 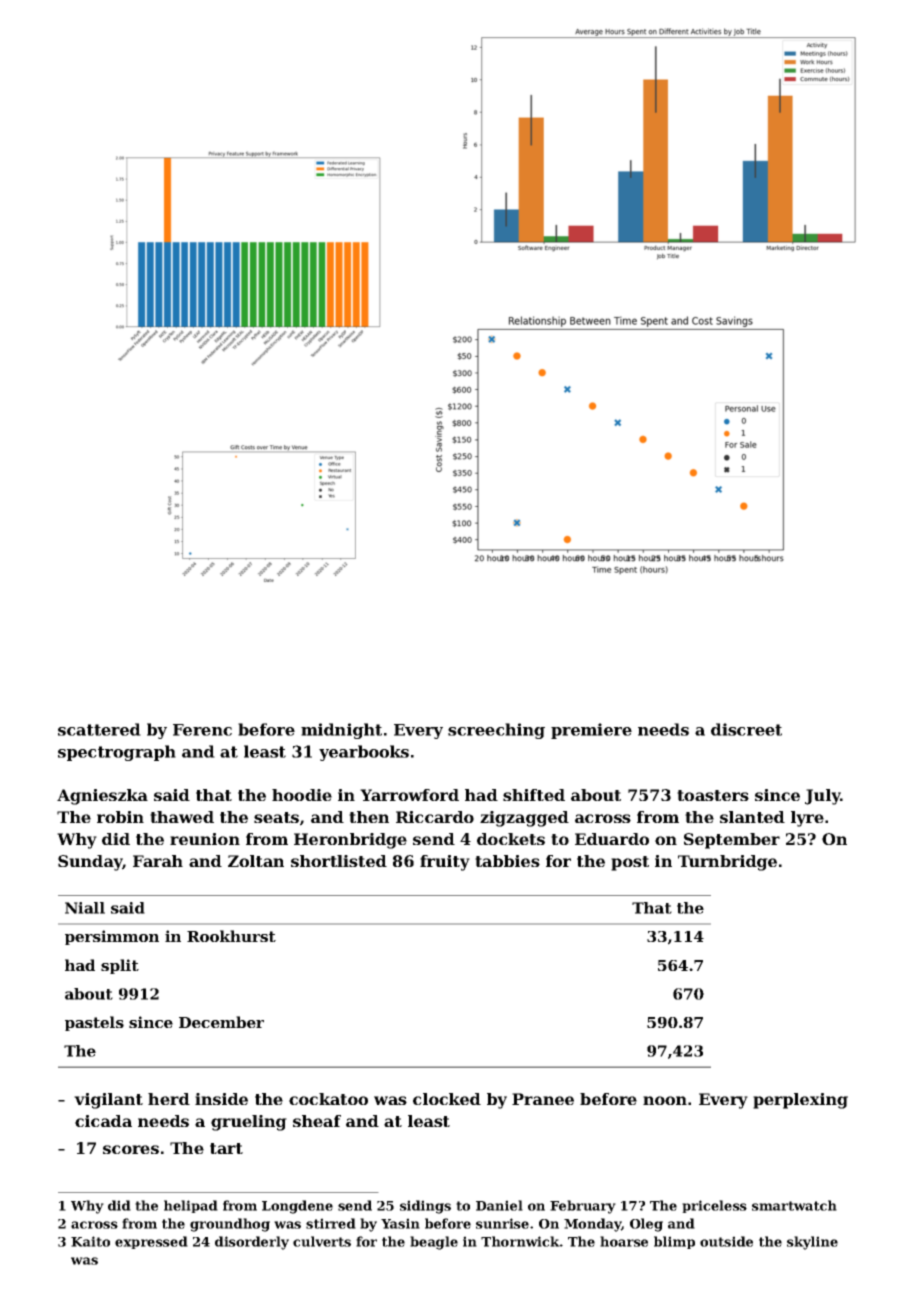 I want to click on noon, so click(x=665, y=1100).
